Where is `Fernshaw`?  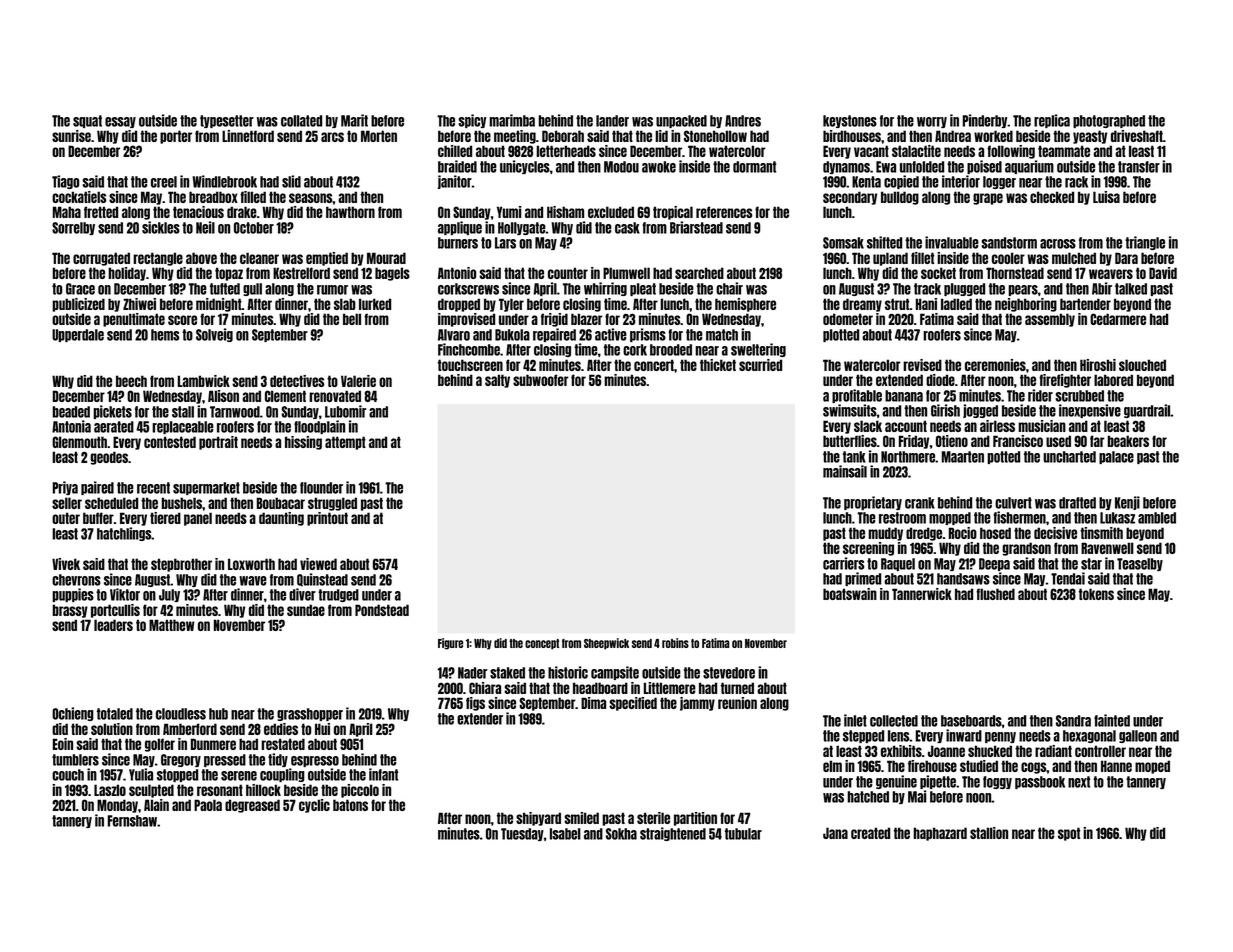 Fernshaw is located at coordinates (132, 821).
